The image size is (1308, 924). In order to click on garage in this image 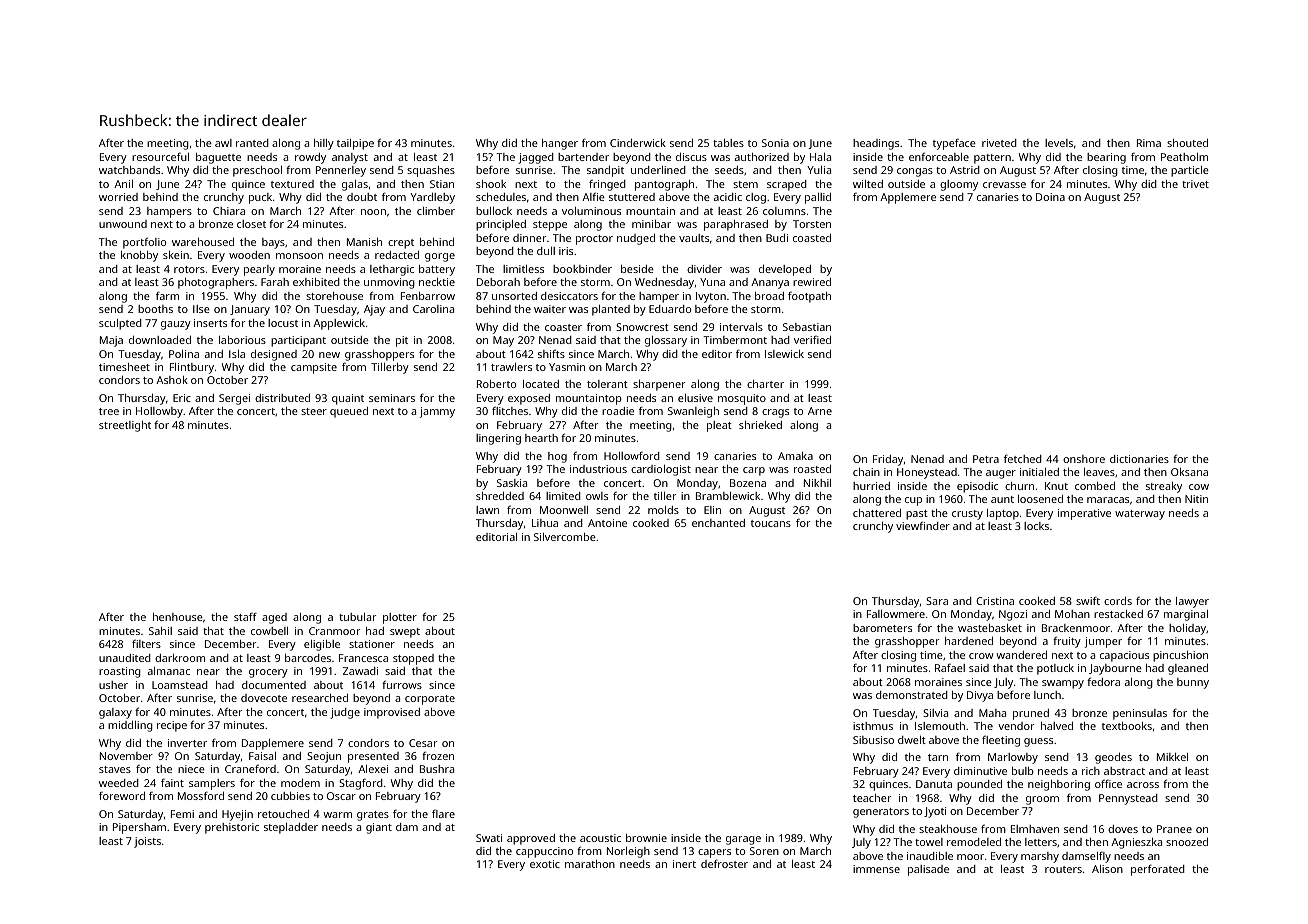, I will do `click(743, 840)`.
